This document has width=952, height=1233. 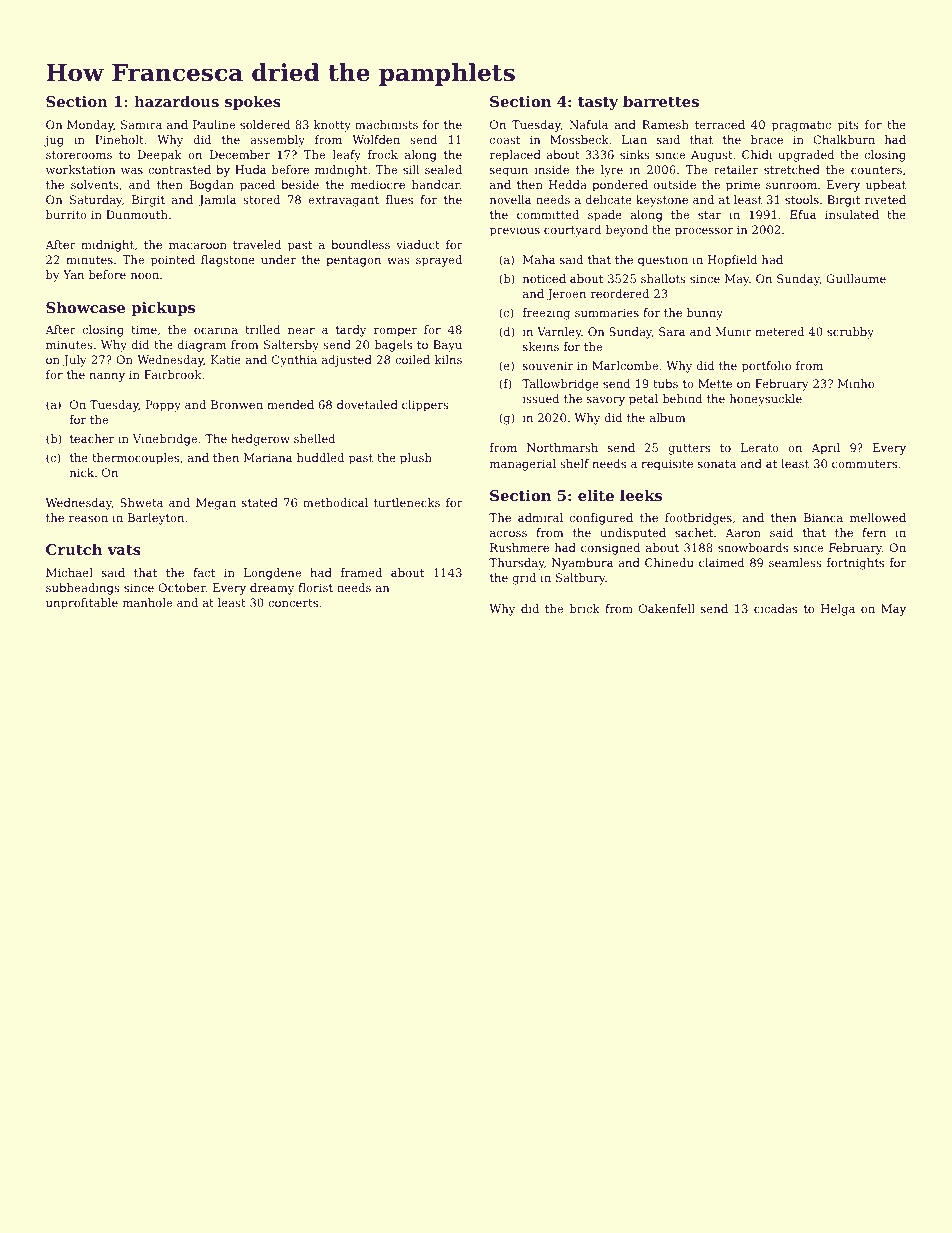 What do you see at coordinates (546, 314) in the document?
I see `freezing` at bounding box center [546, 314].
